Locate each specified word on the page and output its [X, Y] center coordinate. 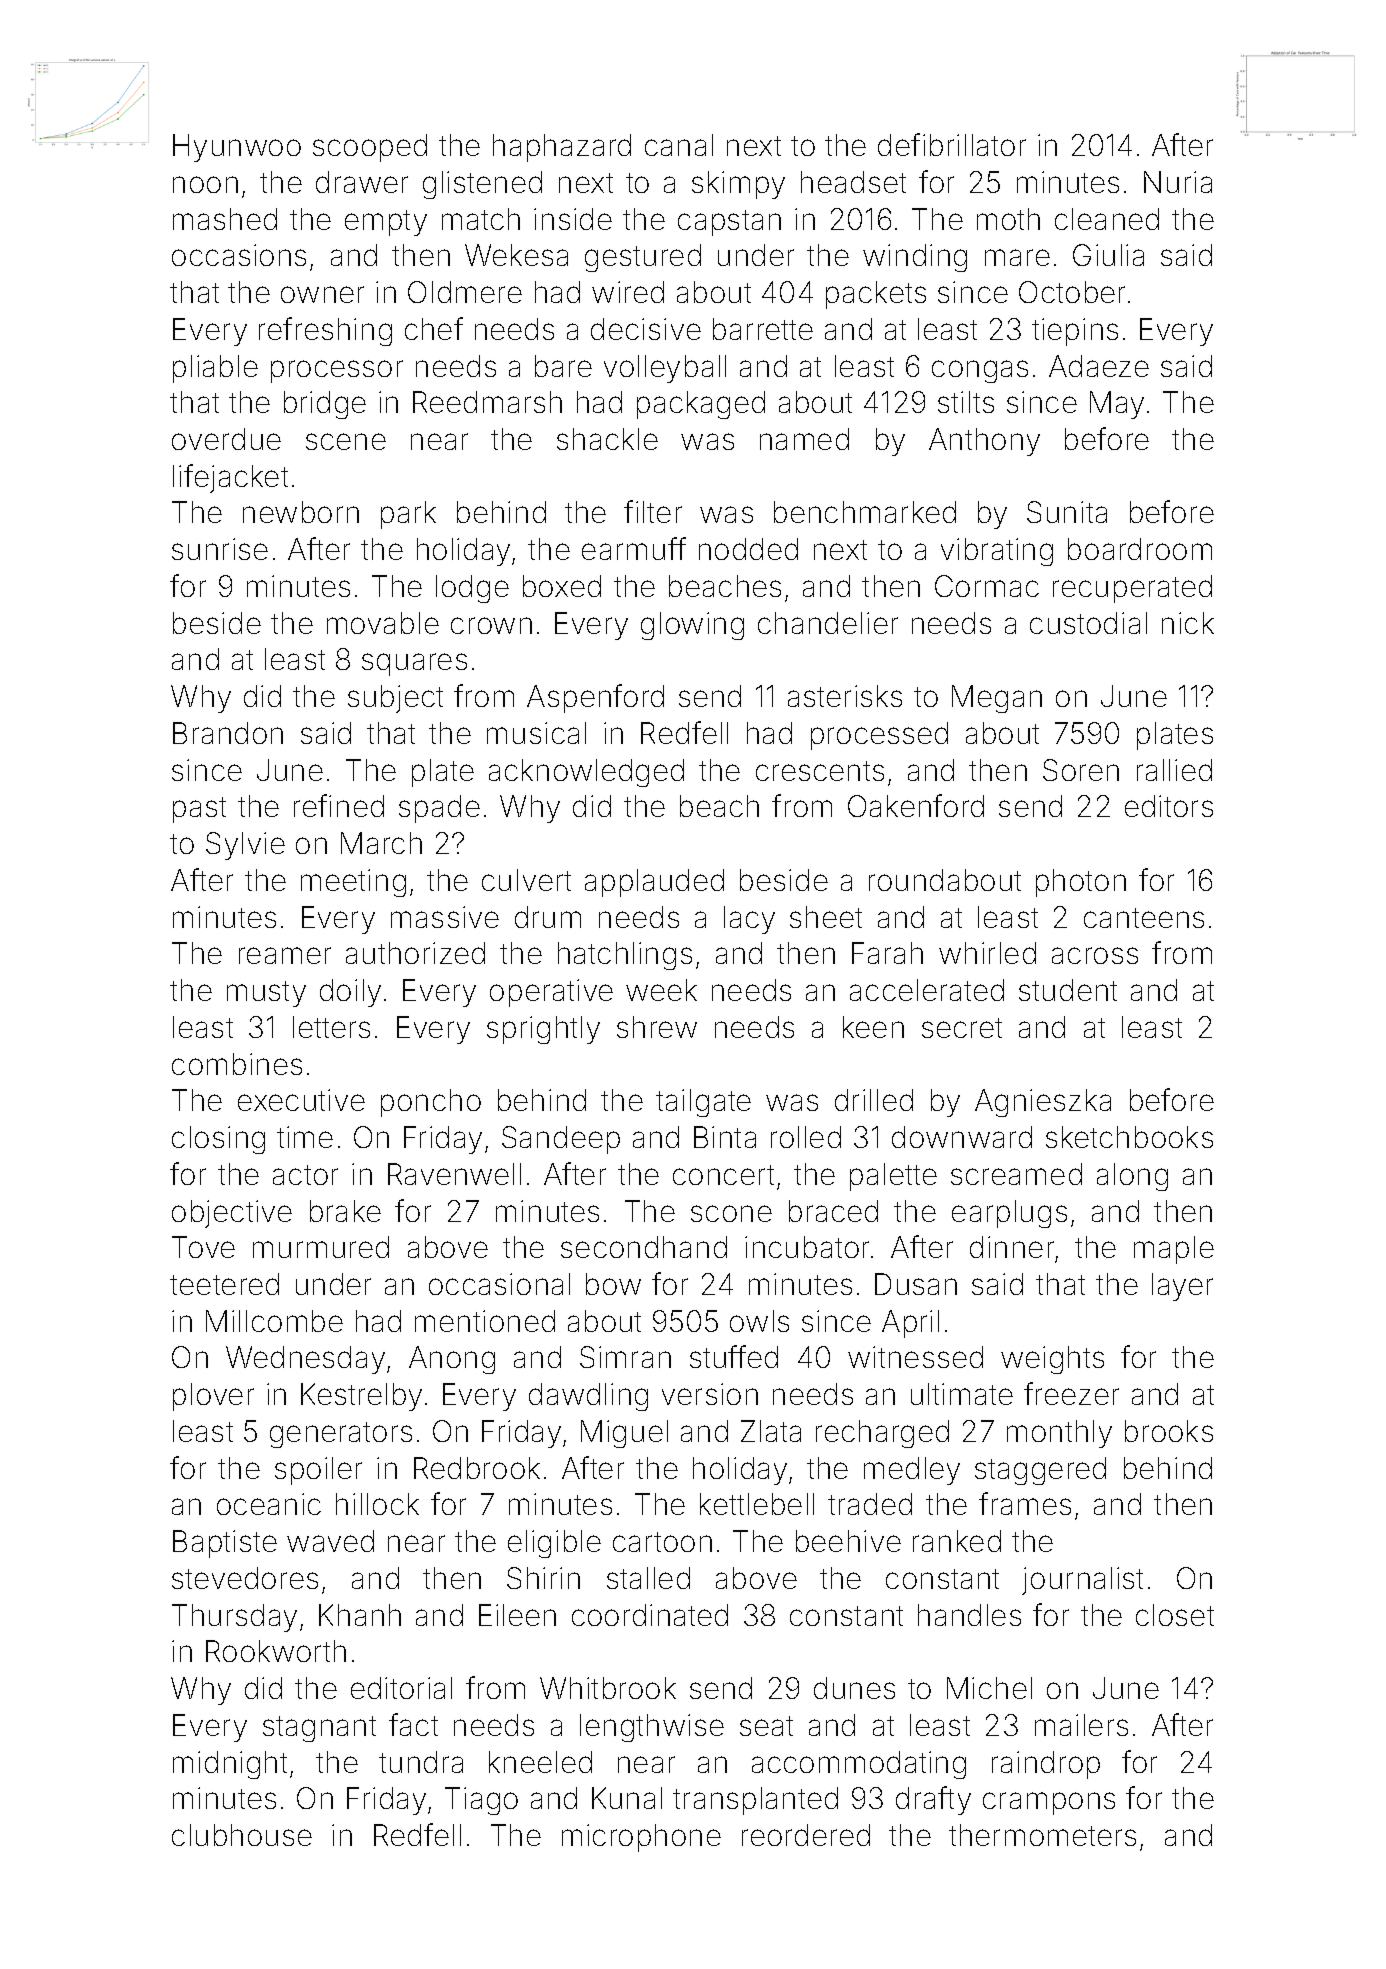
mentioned [485, 1321]
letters [331, 1027]
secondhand [644, 1247]
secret [962, 1028]
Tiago [481, 1801]
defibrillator [952, 144]
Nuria [1178, 182]
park [408, 515]
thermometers [1042, 1835]
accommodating [859, 1765]
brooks [1169, 1431]
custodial [1088, 623]
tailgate [703, 1103]
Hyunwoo [237, 148]
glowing [692, 626]
